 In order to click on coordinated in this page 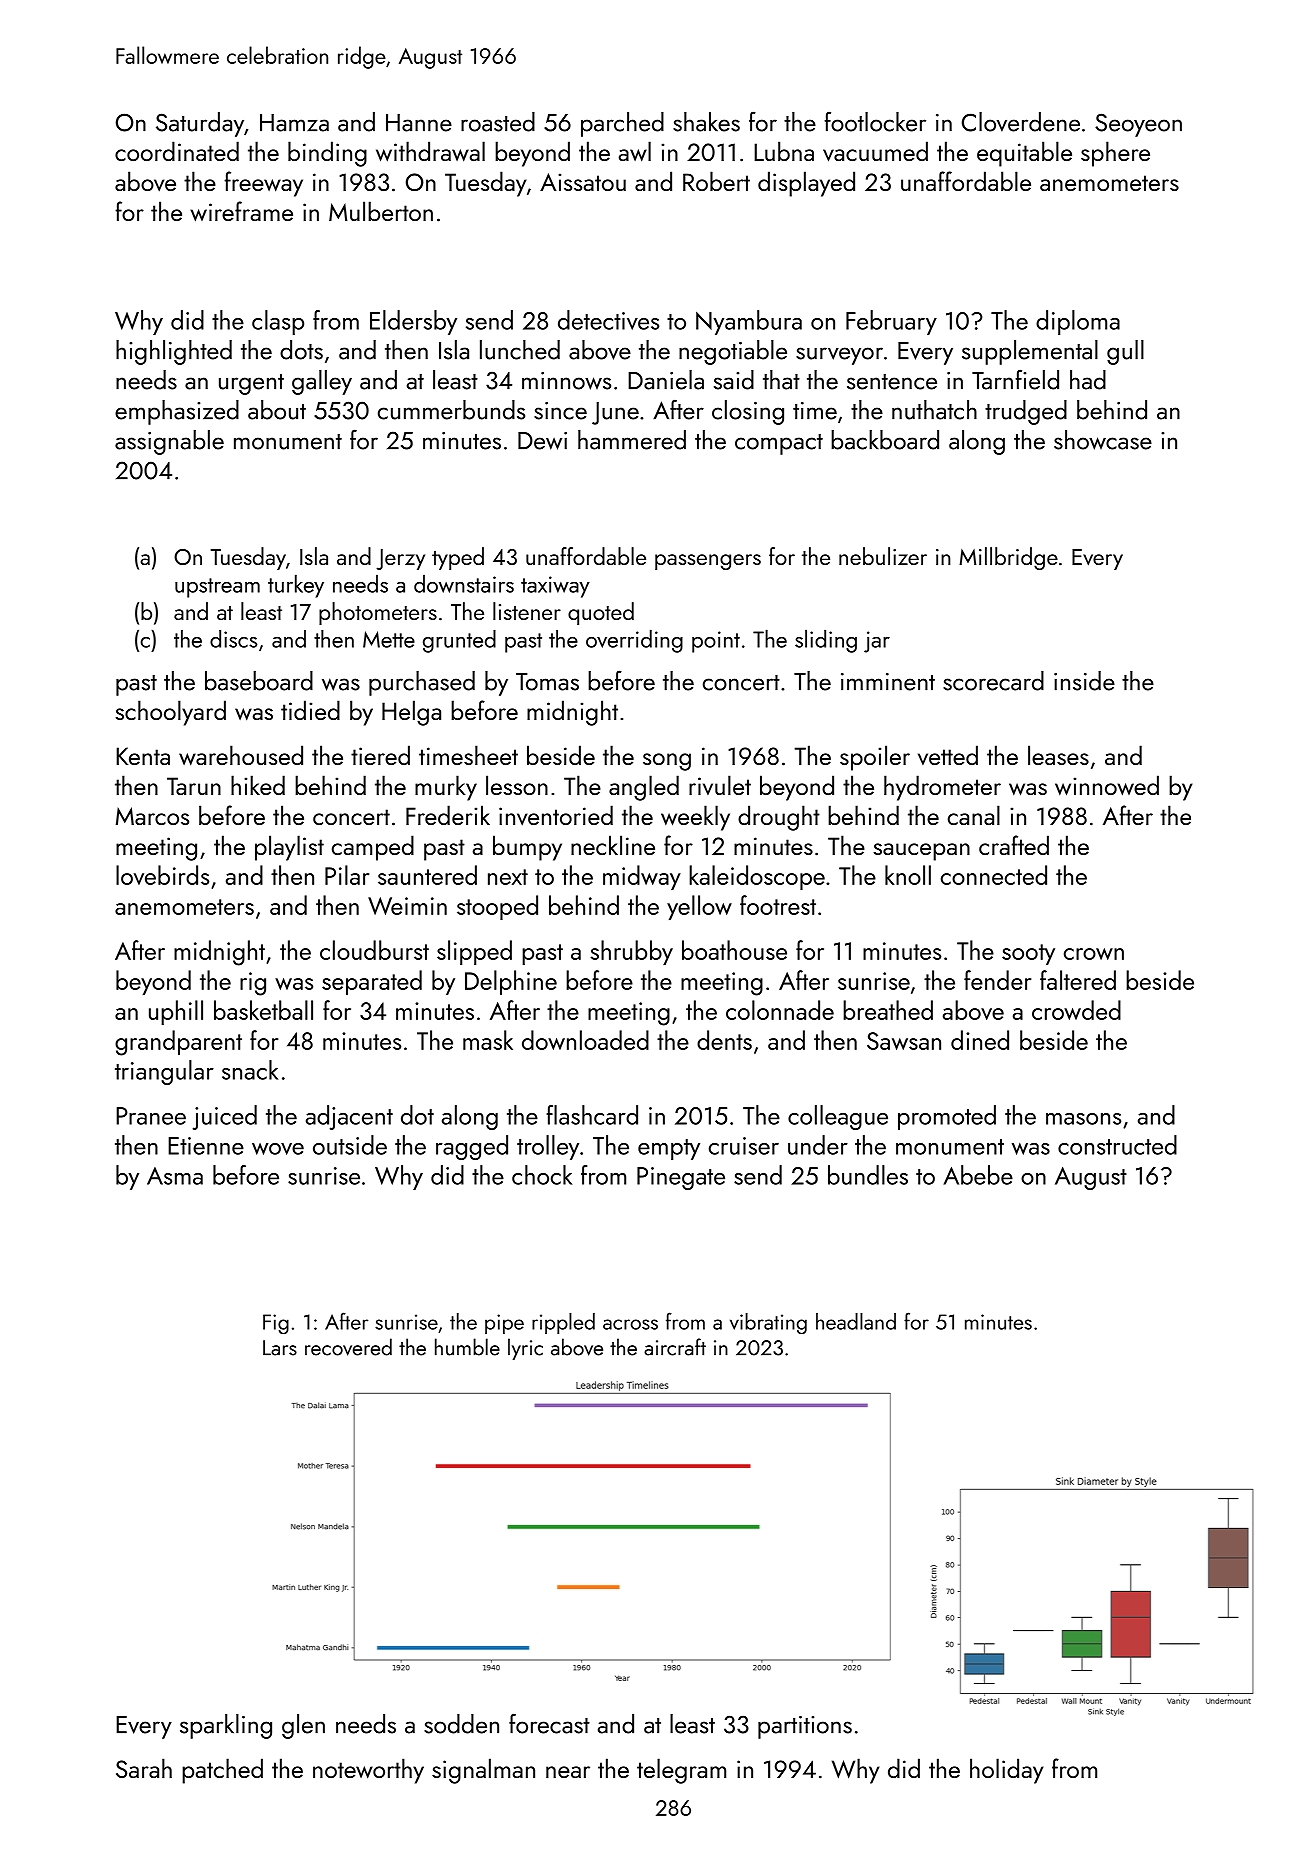, I will do `click(177, 151)`.
